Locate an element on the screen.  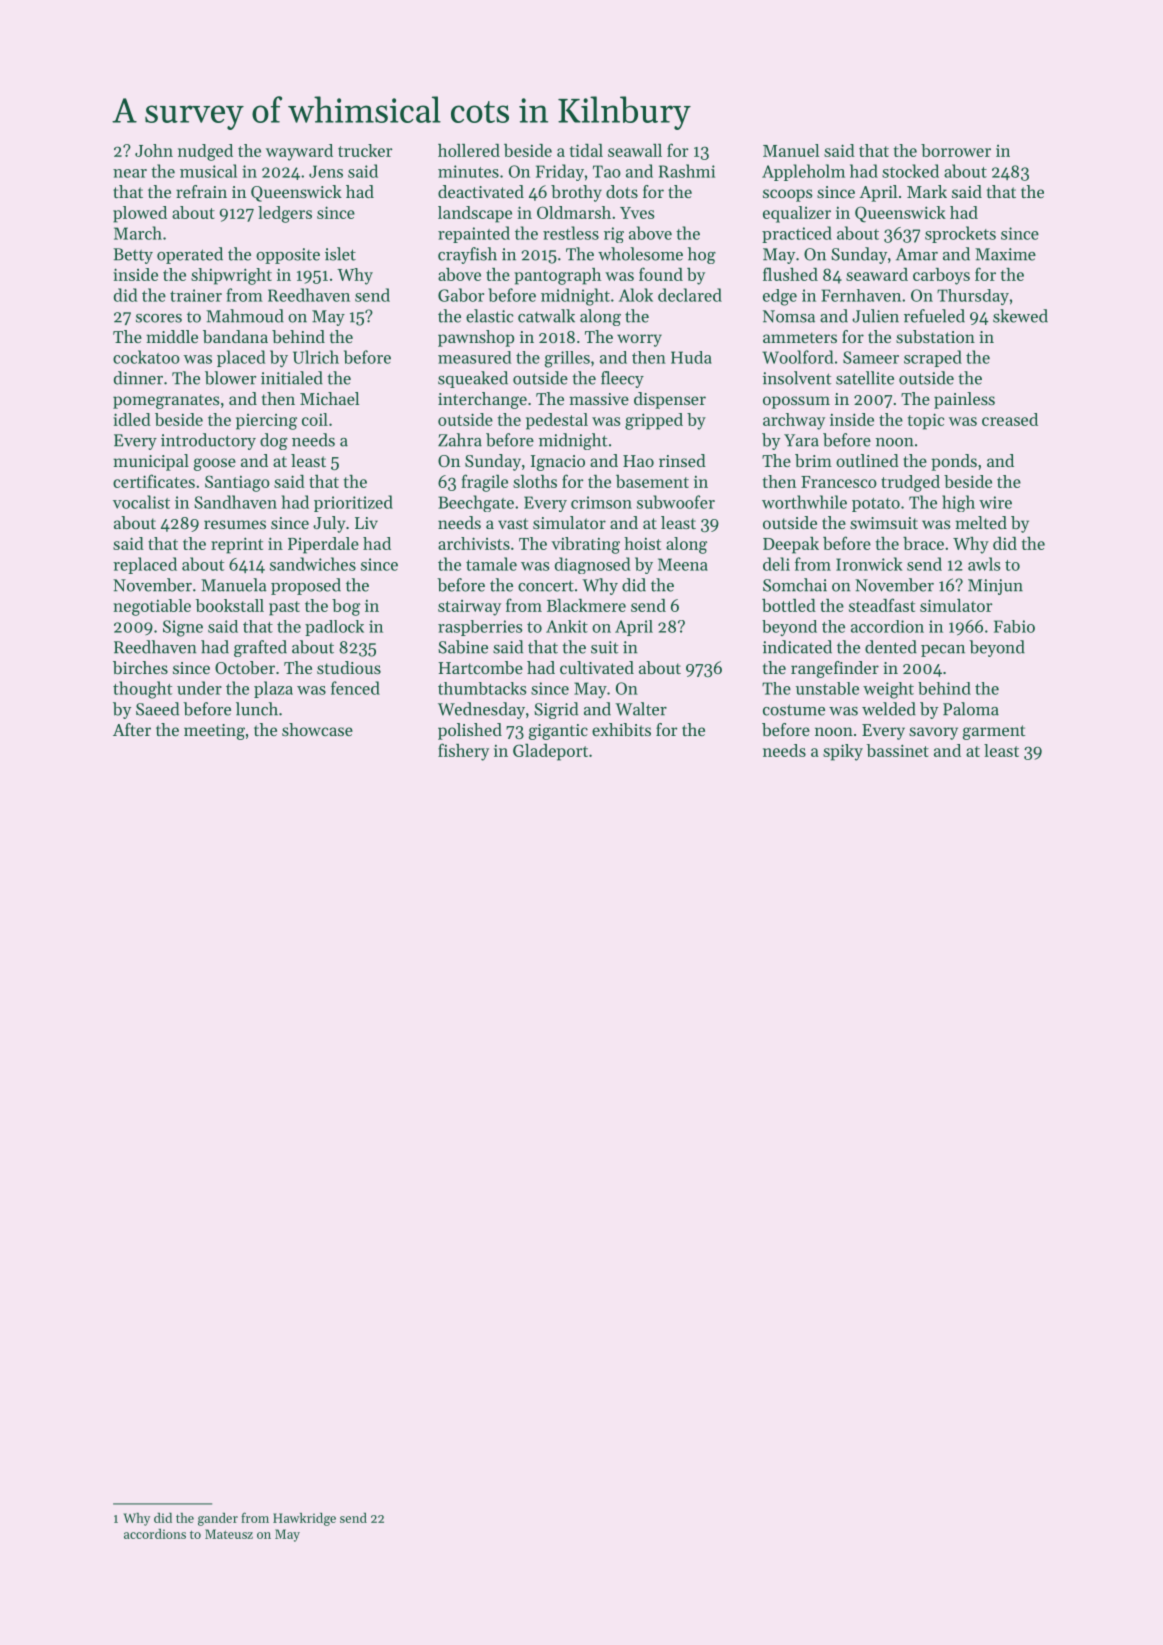
Hawkridge is located at coordinates (304, 1519).
